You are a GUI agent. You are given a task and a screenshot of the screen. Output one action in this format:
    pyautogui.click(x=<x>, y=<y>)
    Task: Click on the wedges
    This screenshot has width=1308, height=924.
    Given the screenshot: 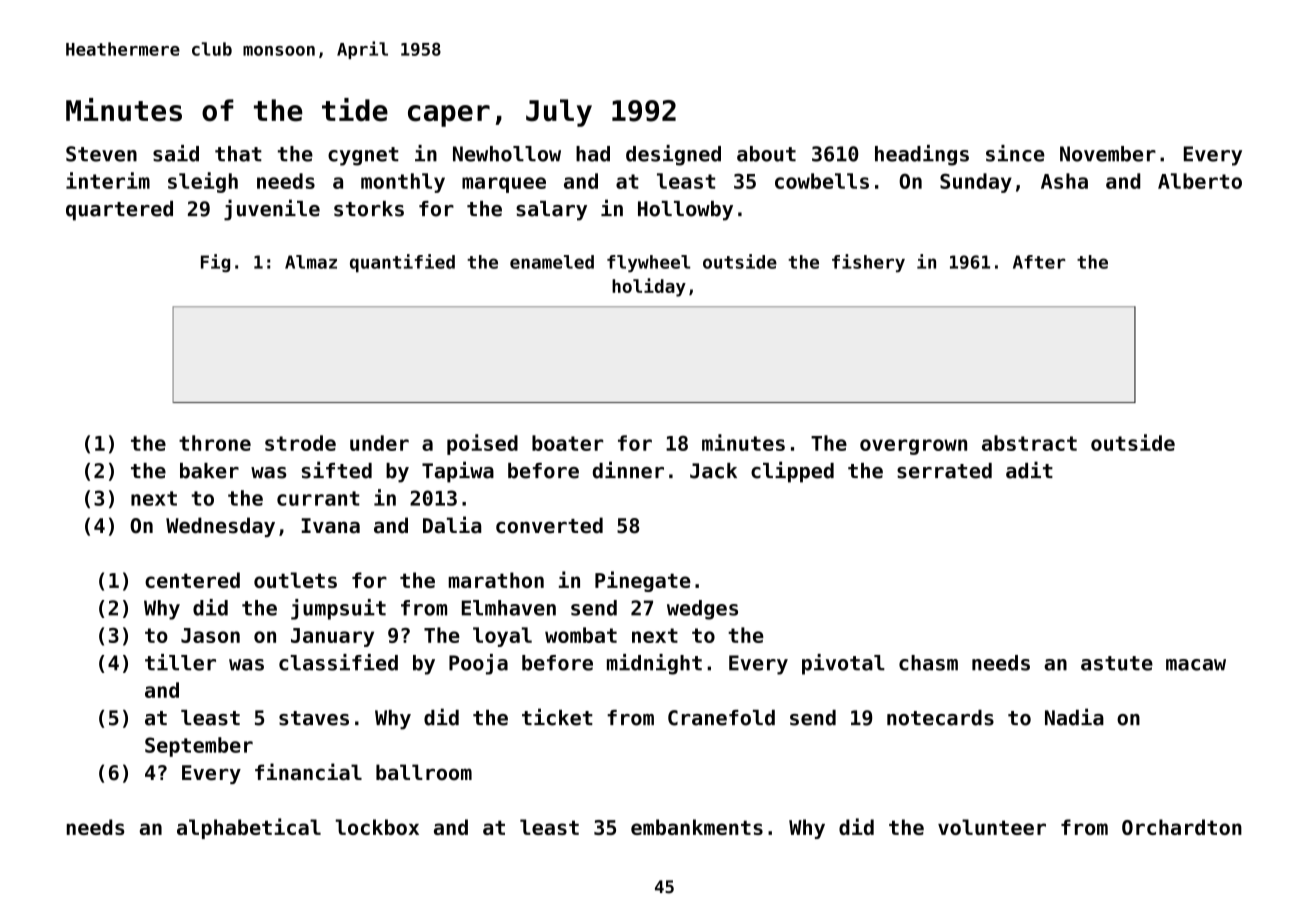 What is the action you would take?
    pyautogui.click(x=702, y=610)
